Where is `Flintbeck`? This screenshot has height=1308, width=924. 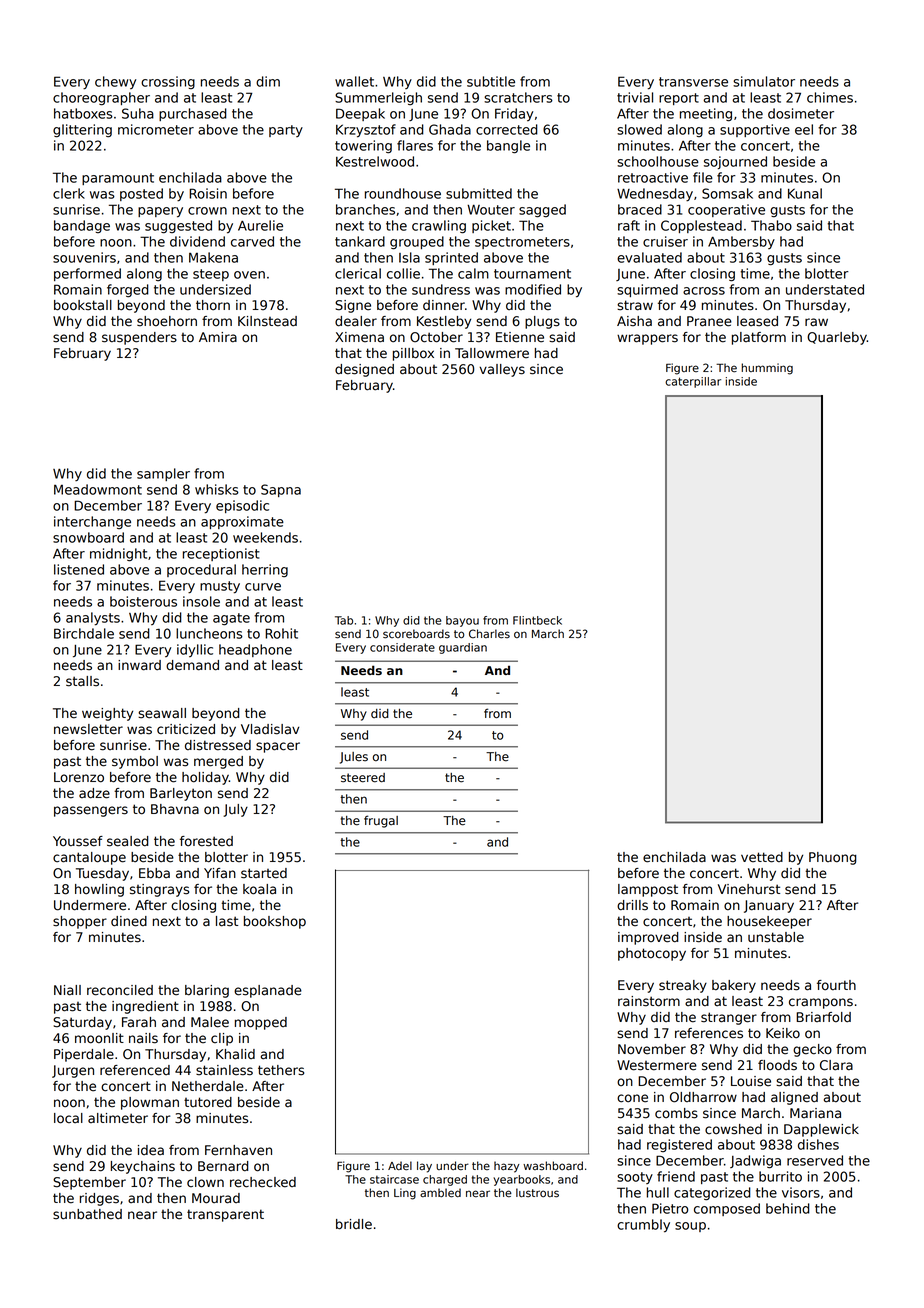
Flintbeck is located at coordinates (537, 620).
